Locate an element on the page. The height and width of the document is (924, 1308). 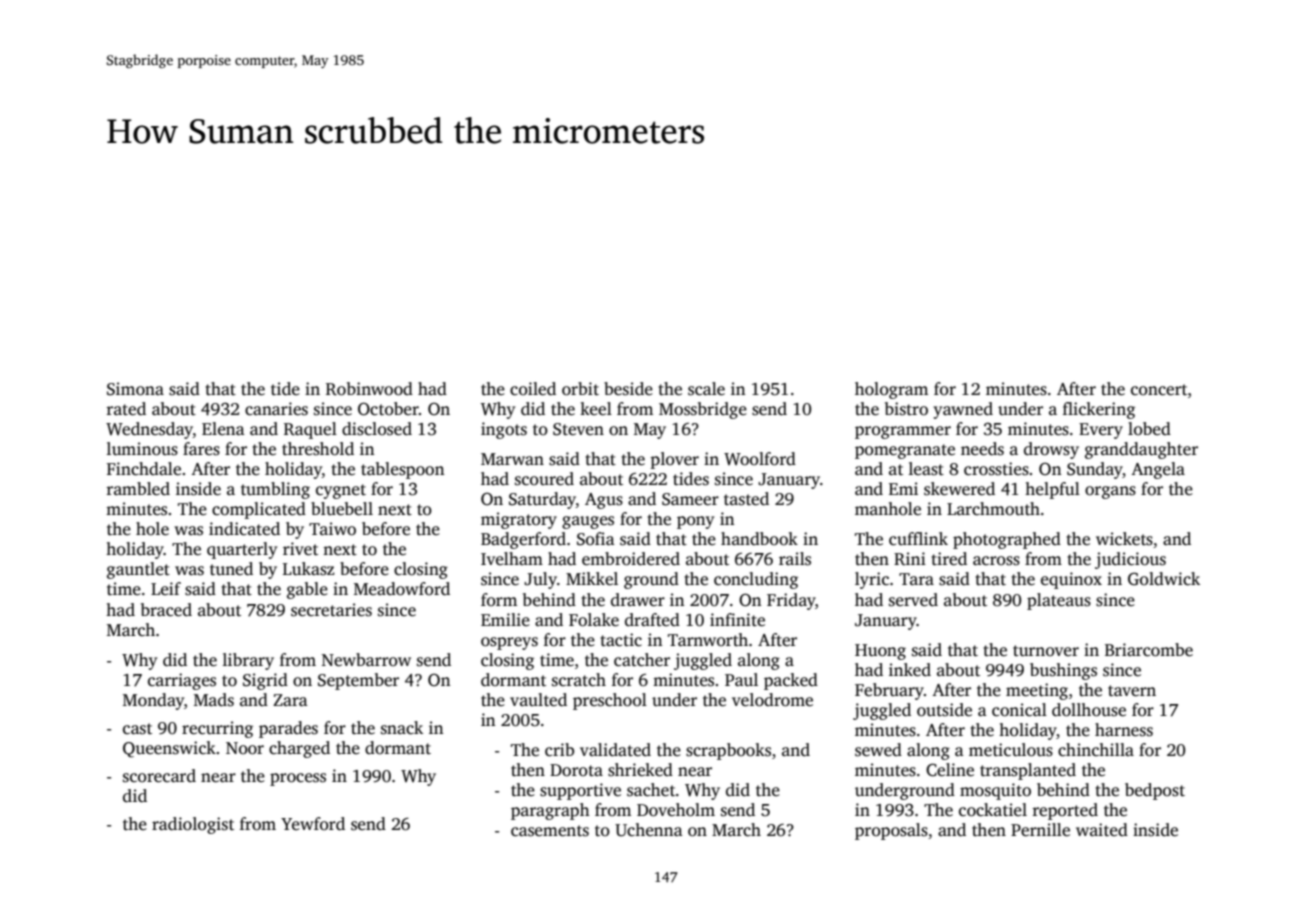
scale is located at coordinates (706, 389).
